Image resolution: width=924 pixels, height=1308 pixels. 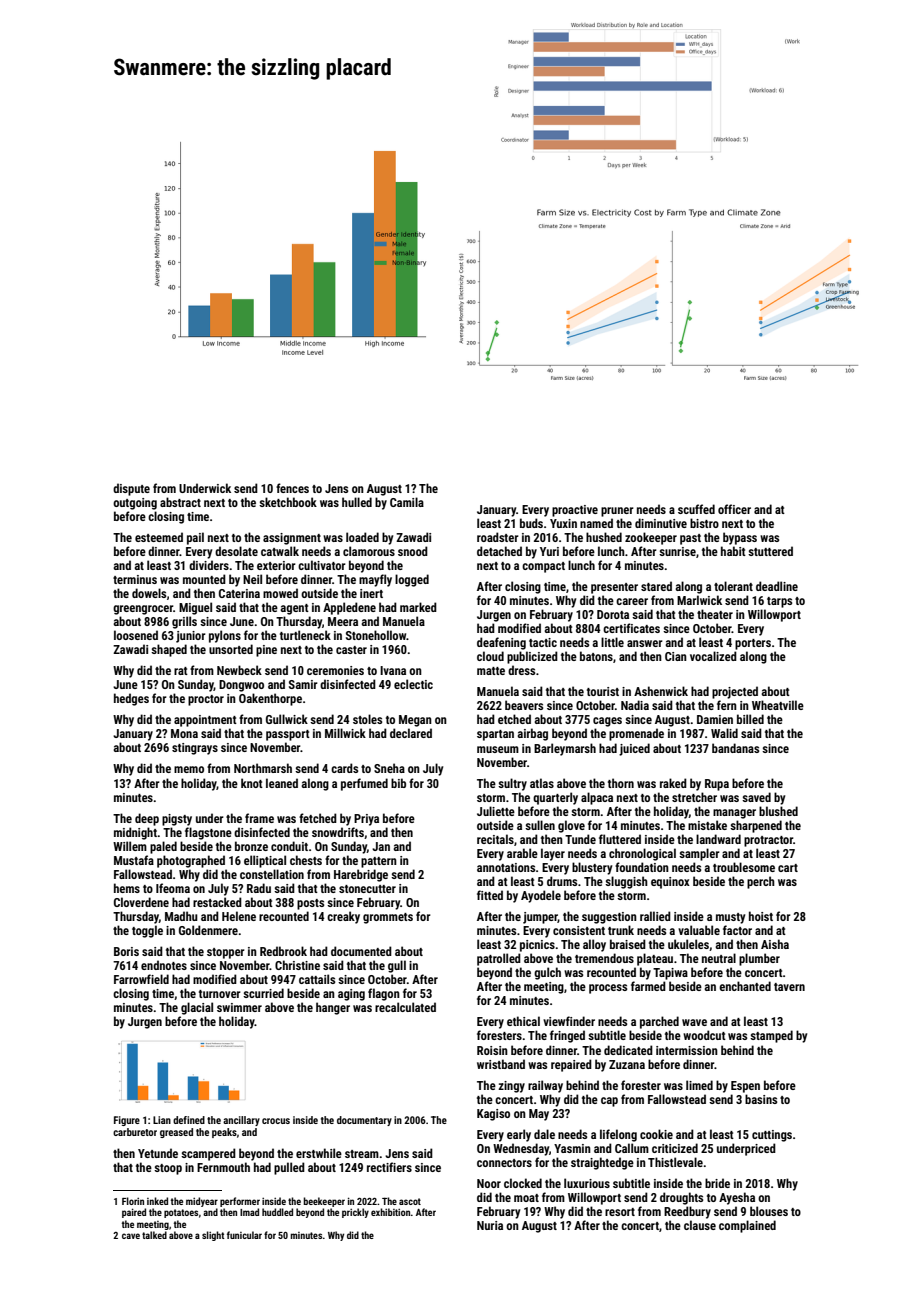 I want to click on sampler, so click(x=699, y=854).
